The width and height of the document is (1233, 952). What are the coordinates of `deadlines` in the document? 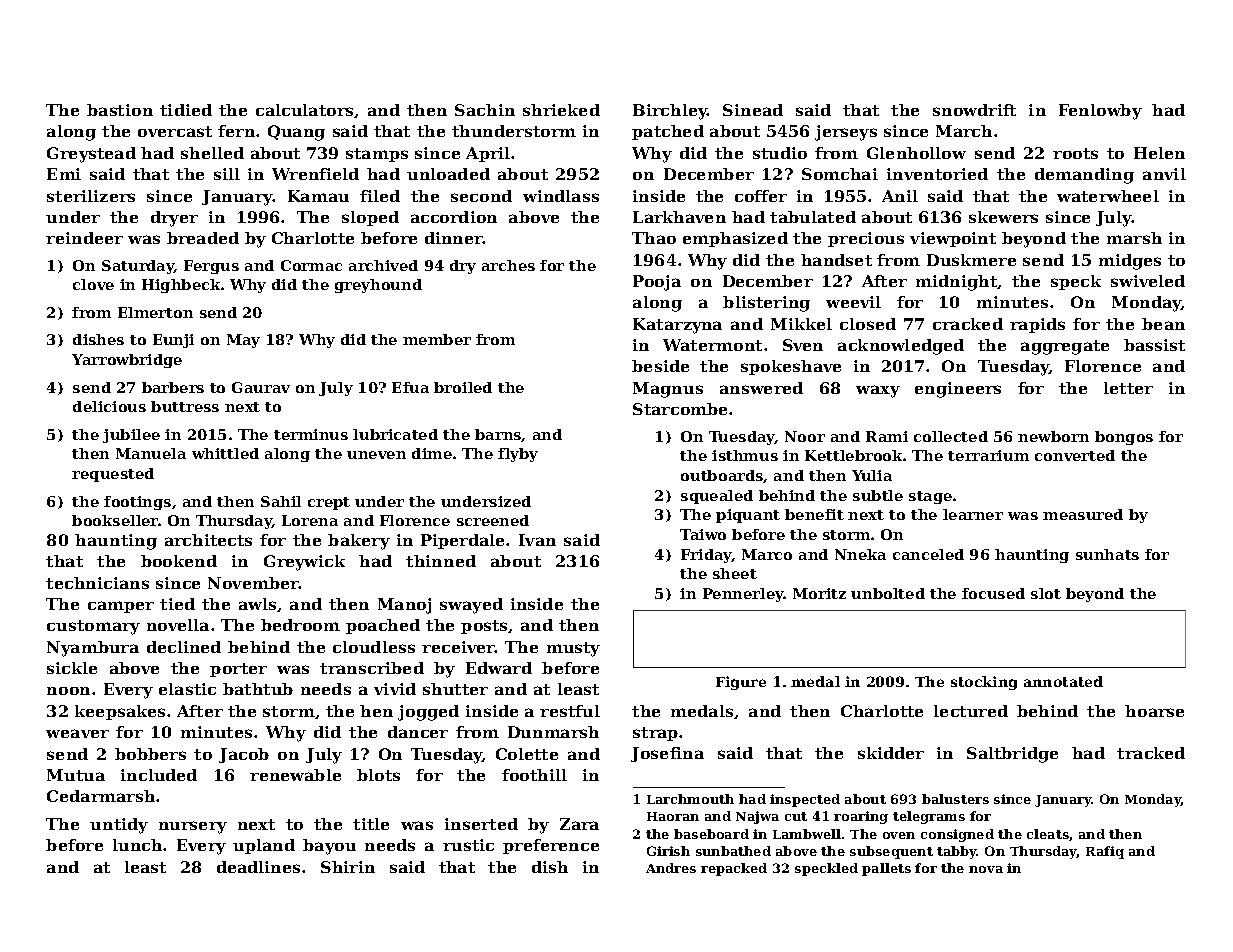 It's located at (258, 867).
